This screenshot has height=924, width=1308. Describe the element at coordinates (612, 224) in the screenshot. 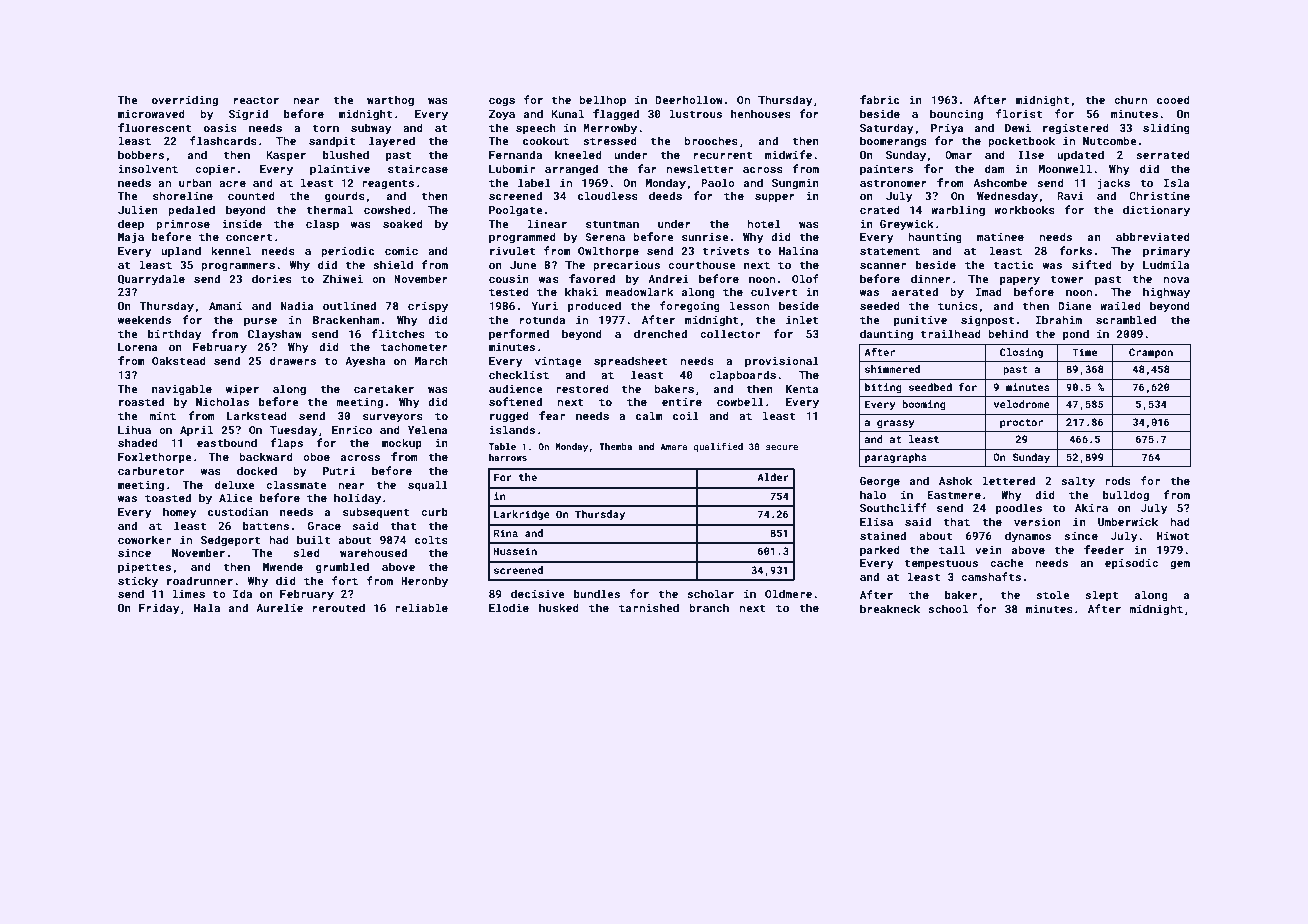

I see `stuntman` at that location.
